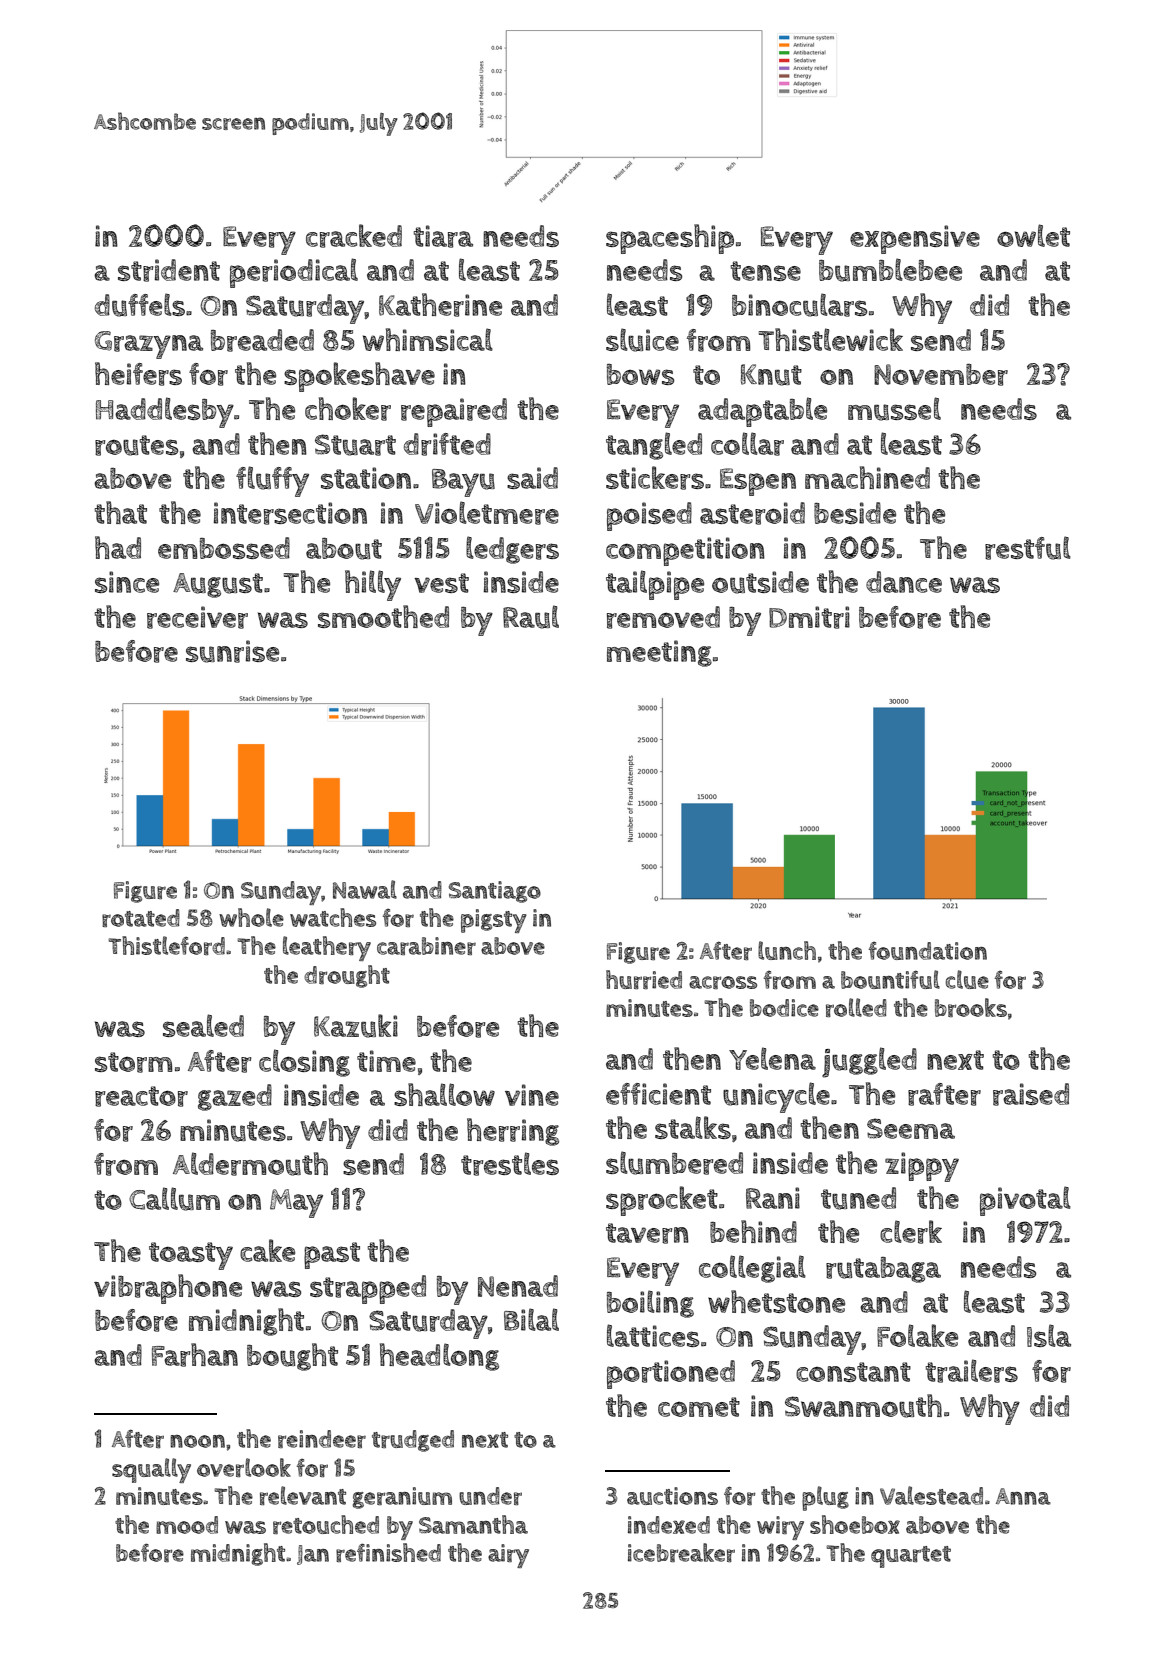 The image size is (1165, 1654). Describe the element at coordinates (1031, 1094) in the page. I see `raised` at that location.
